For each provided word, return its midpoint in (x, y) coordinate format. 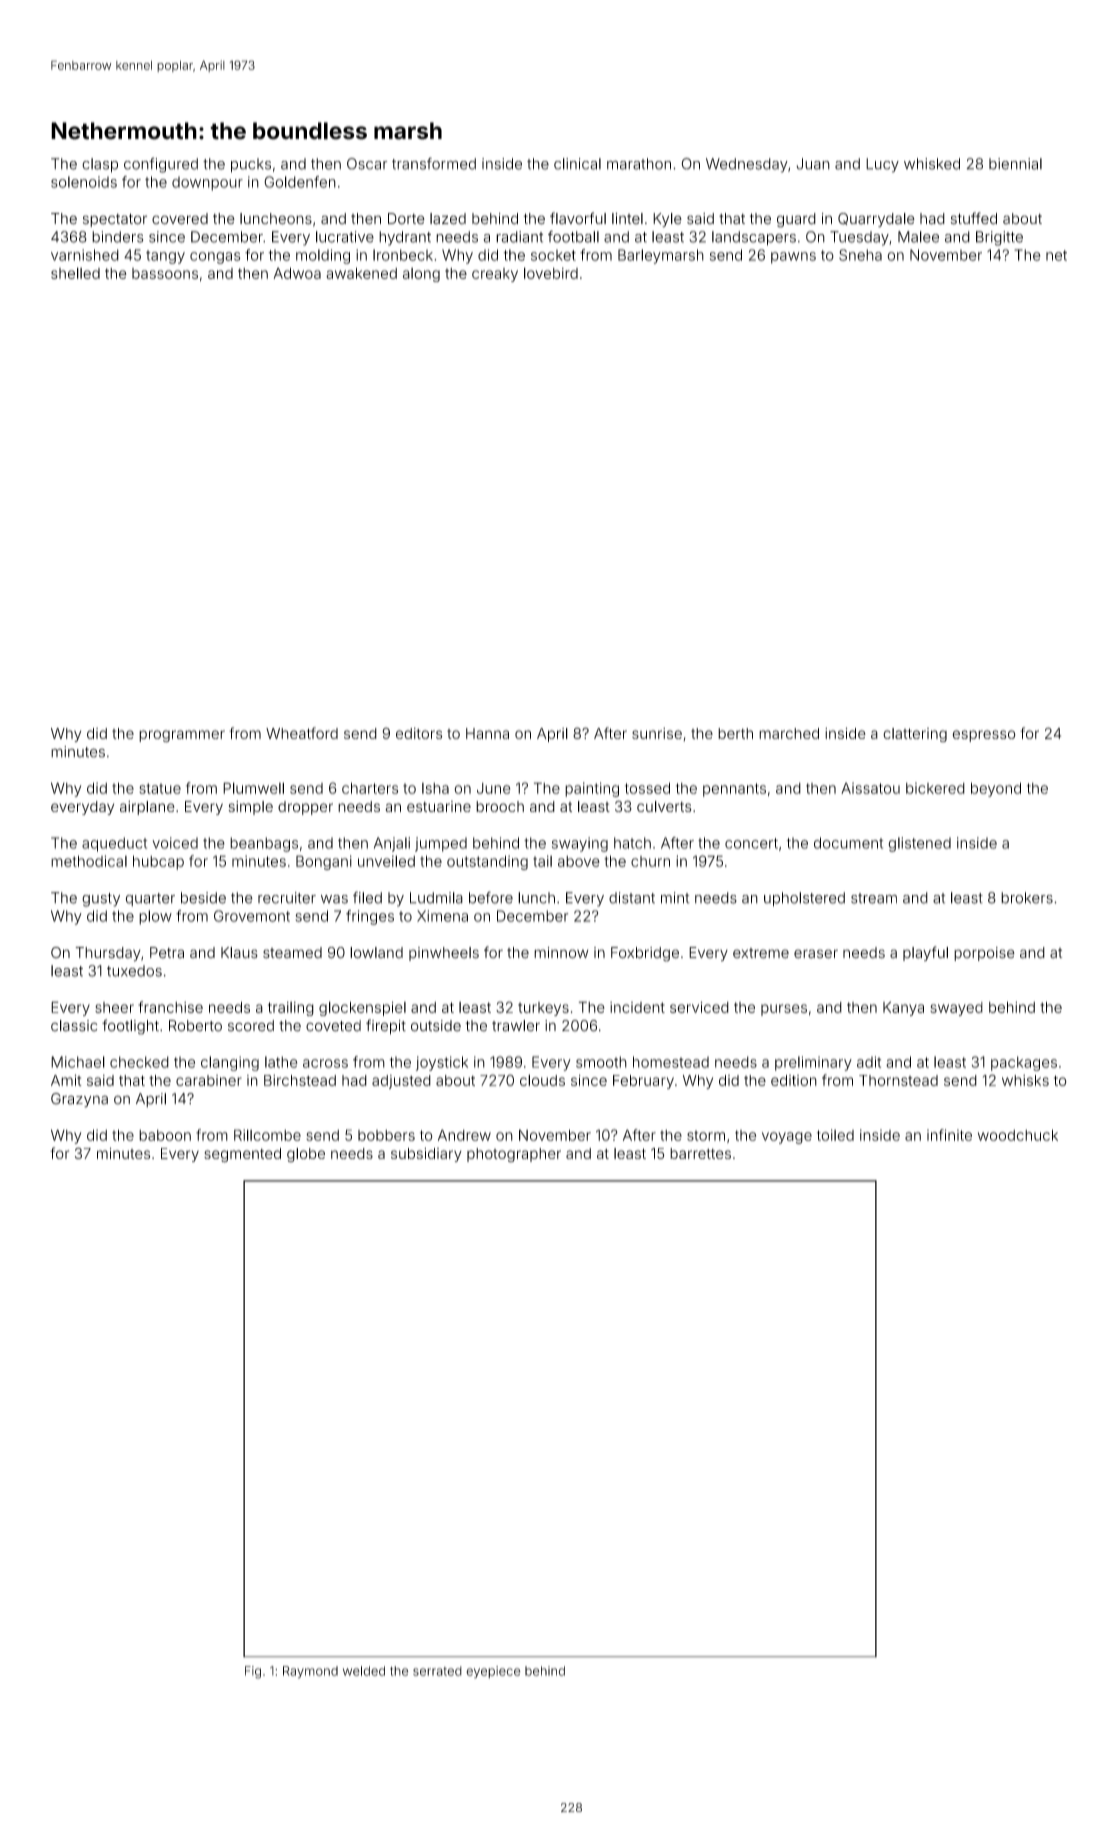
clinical (577, 164)
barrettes (700, 1153)
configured (161, 165)
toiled (835, 1135)
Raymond (310, 1672)
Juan (813, 164)
